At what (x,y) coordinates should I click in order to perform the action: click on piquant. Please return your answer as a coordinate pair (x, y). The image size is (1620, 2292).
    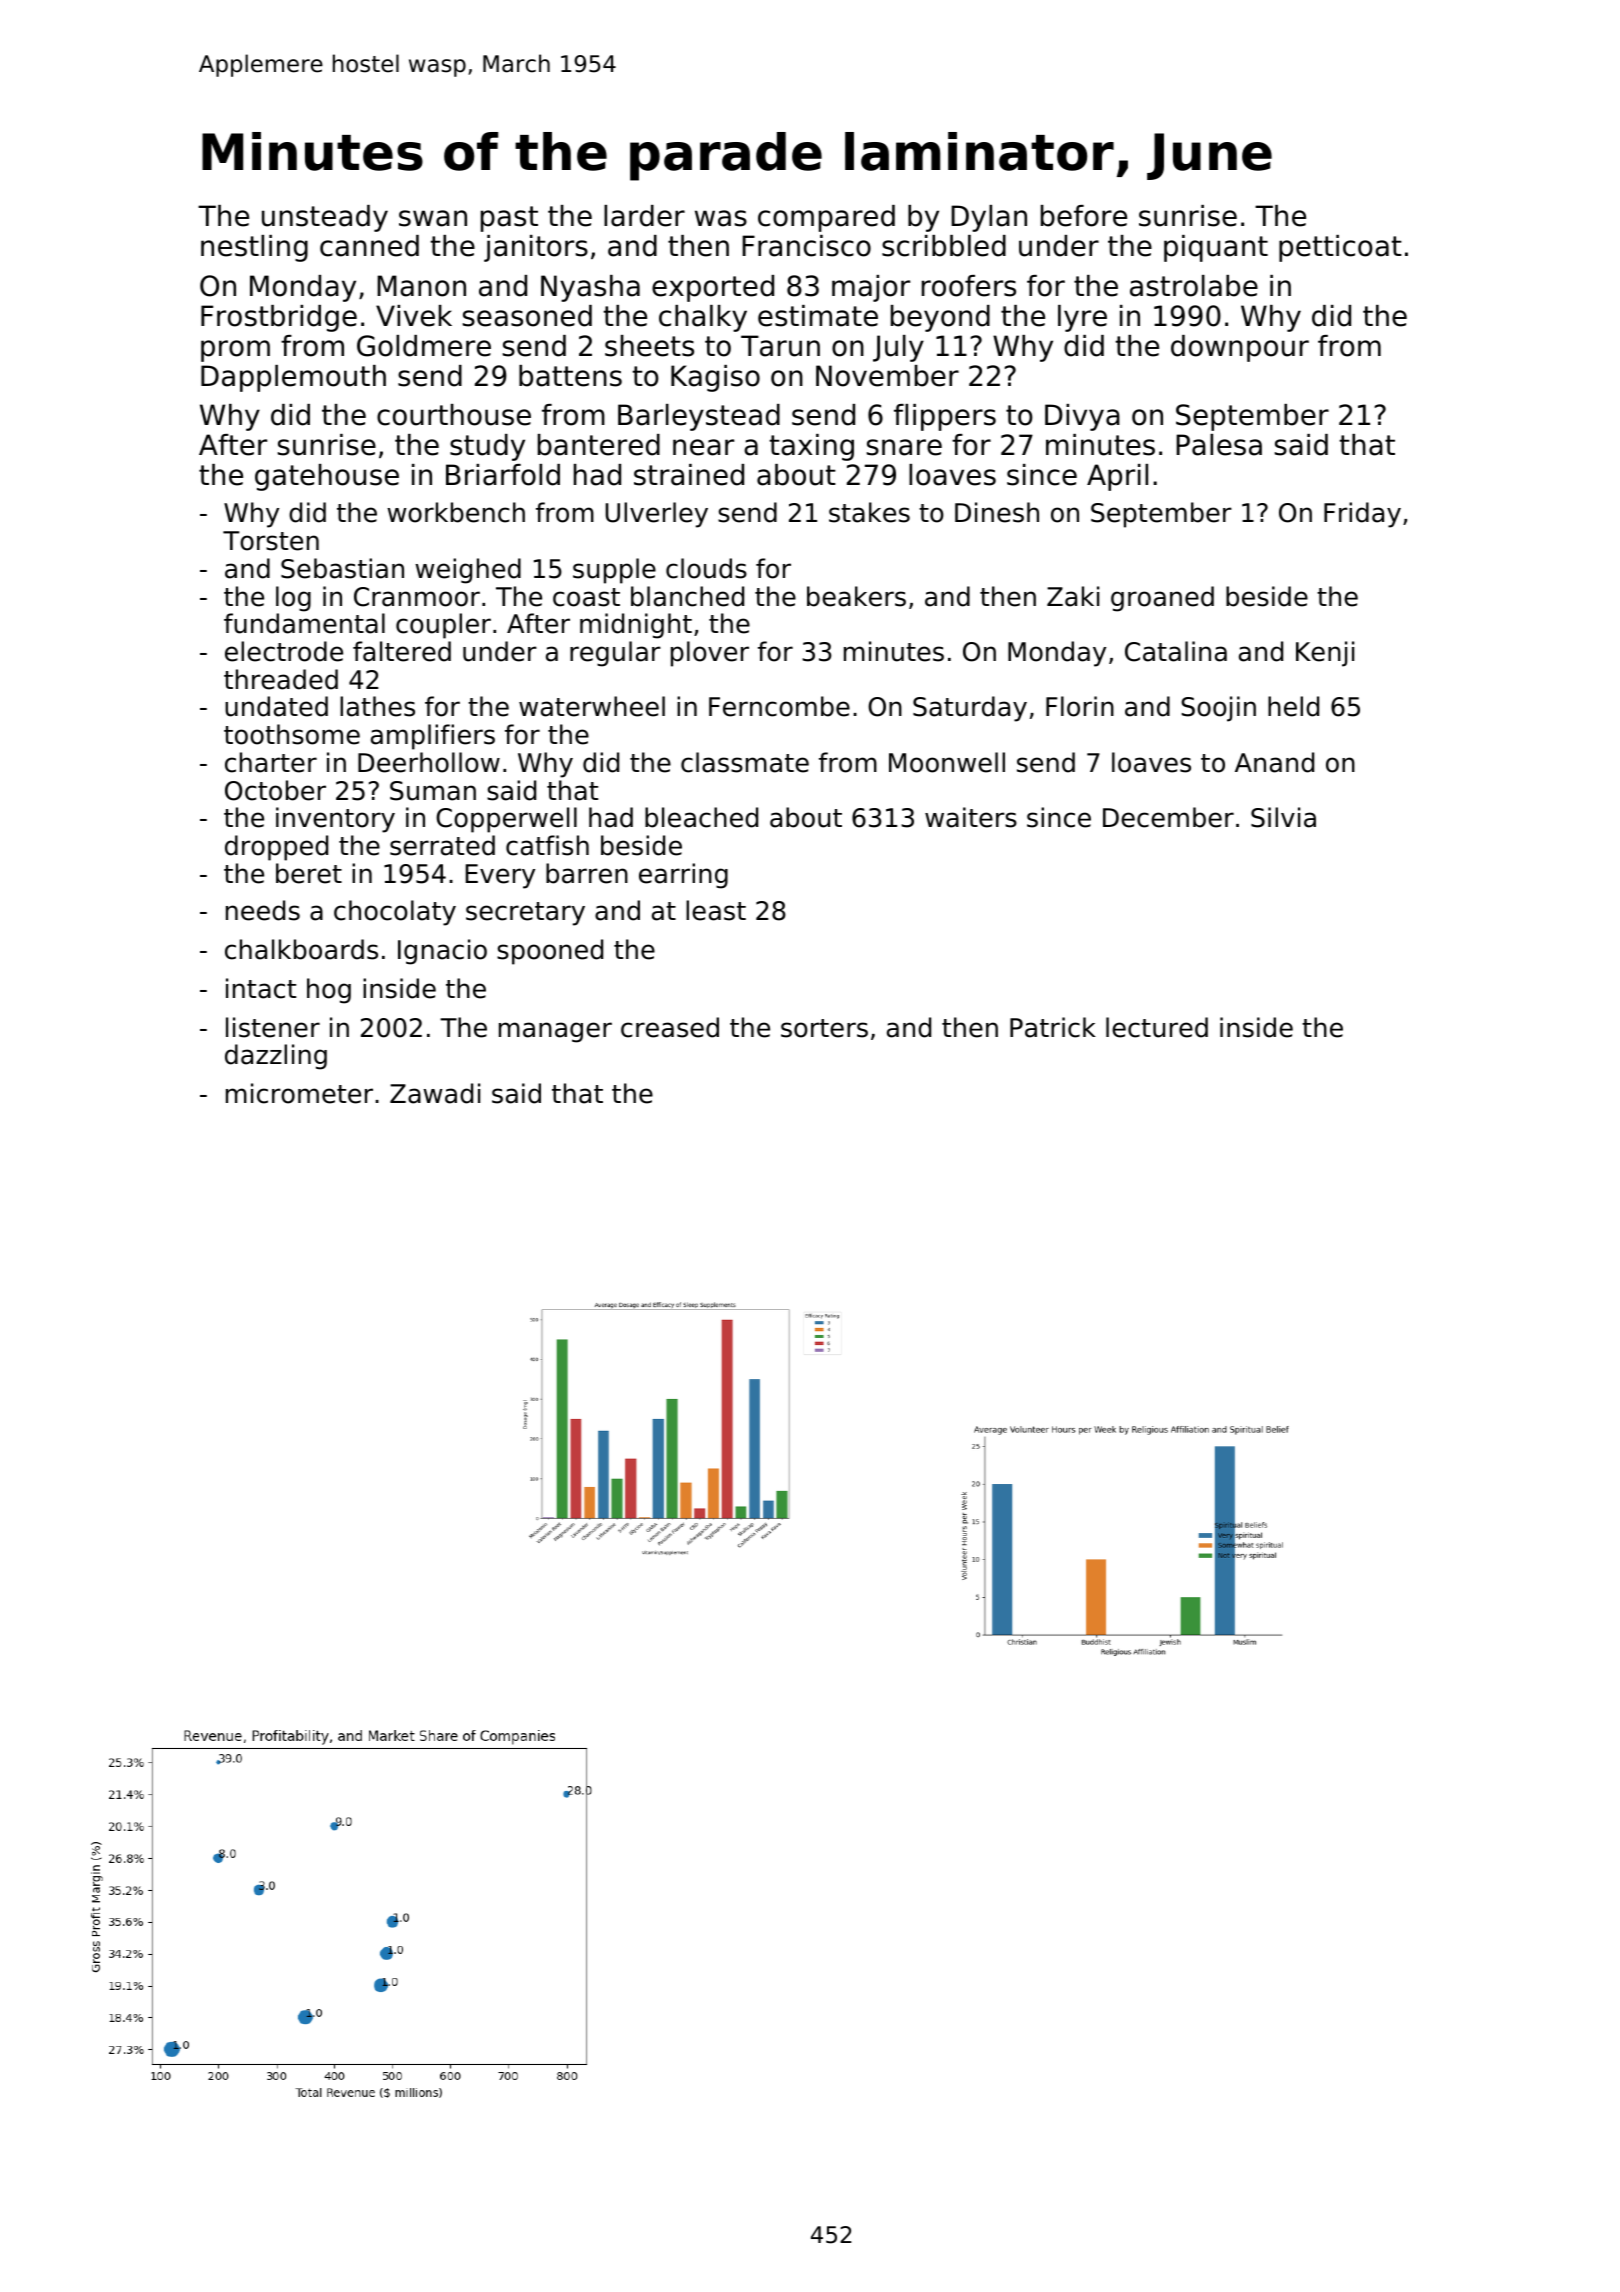
    Looking at the image, I should click on (1216, 248).
